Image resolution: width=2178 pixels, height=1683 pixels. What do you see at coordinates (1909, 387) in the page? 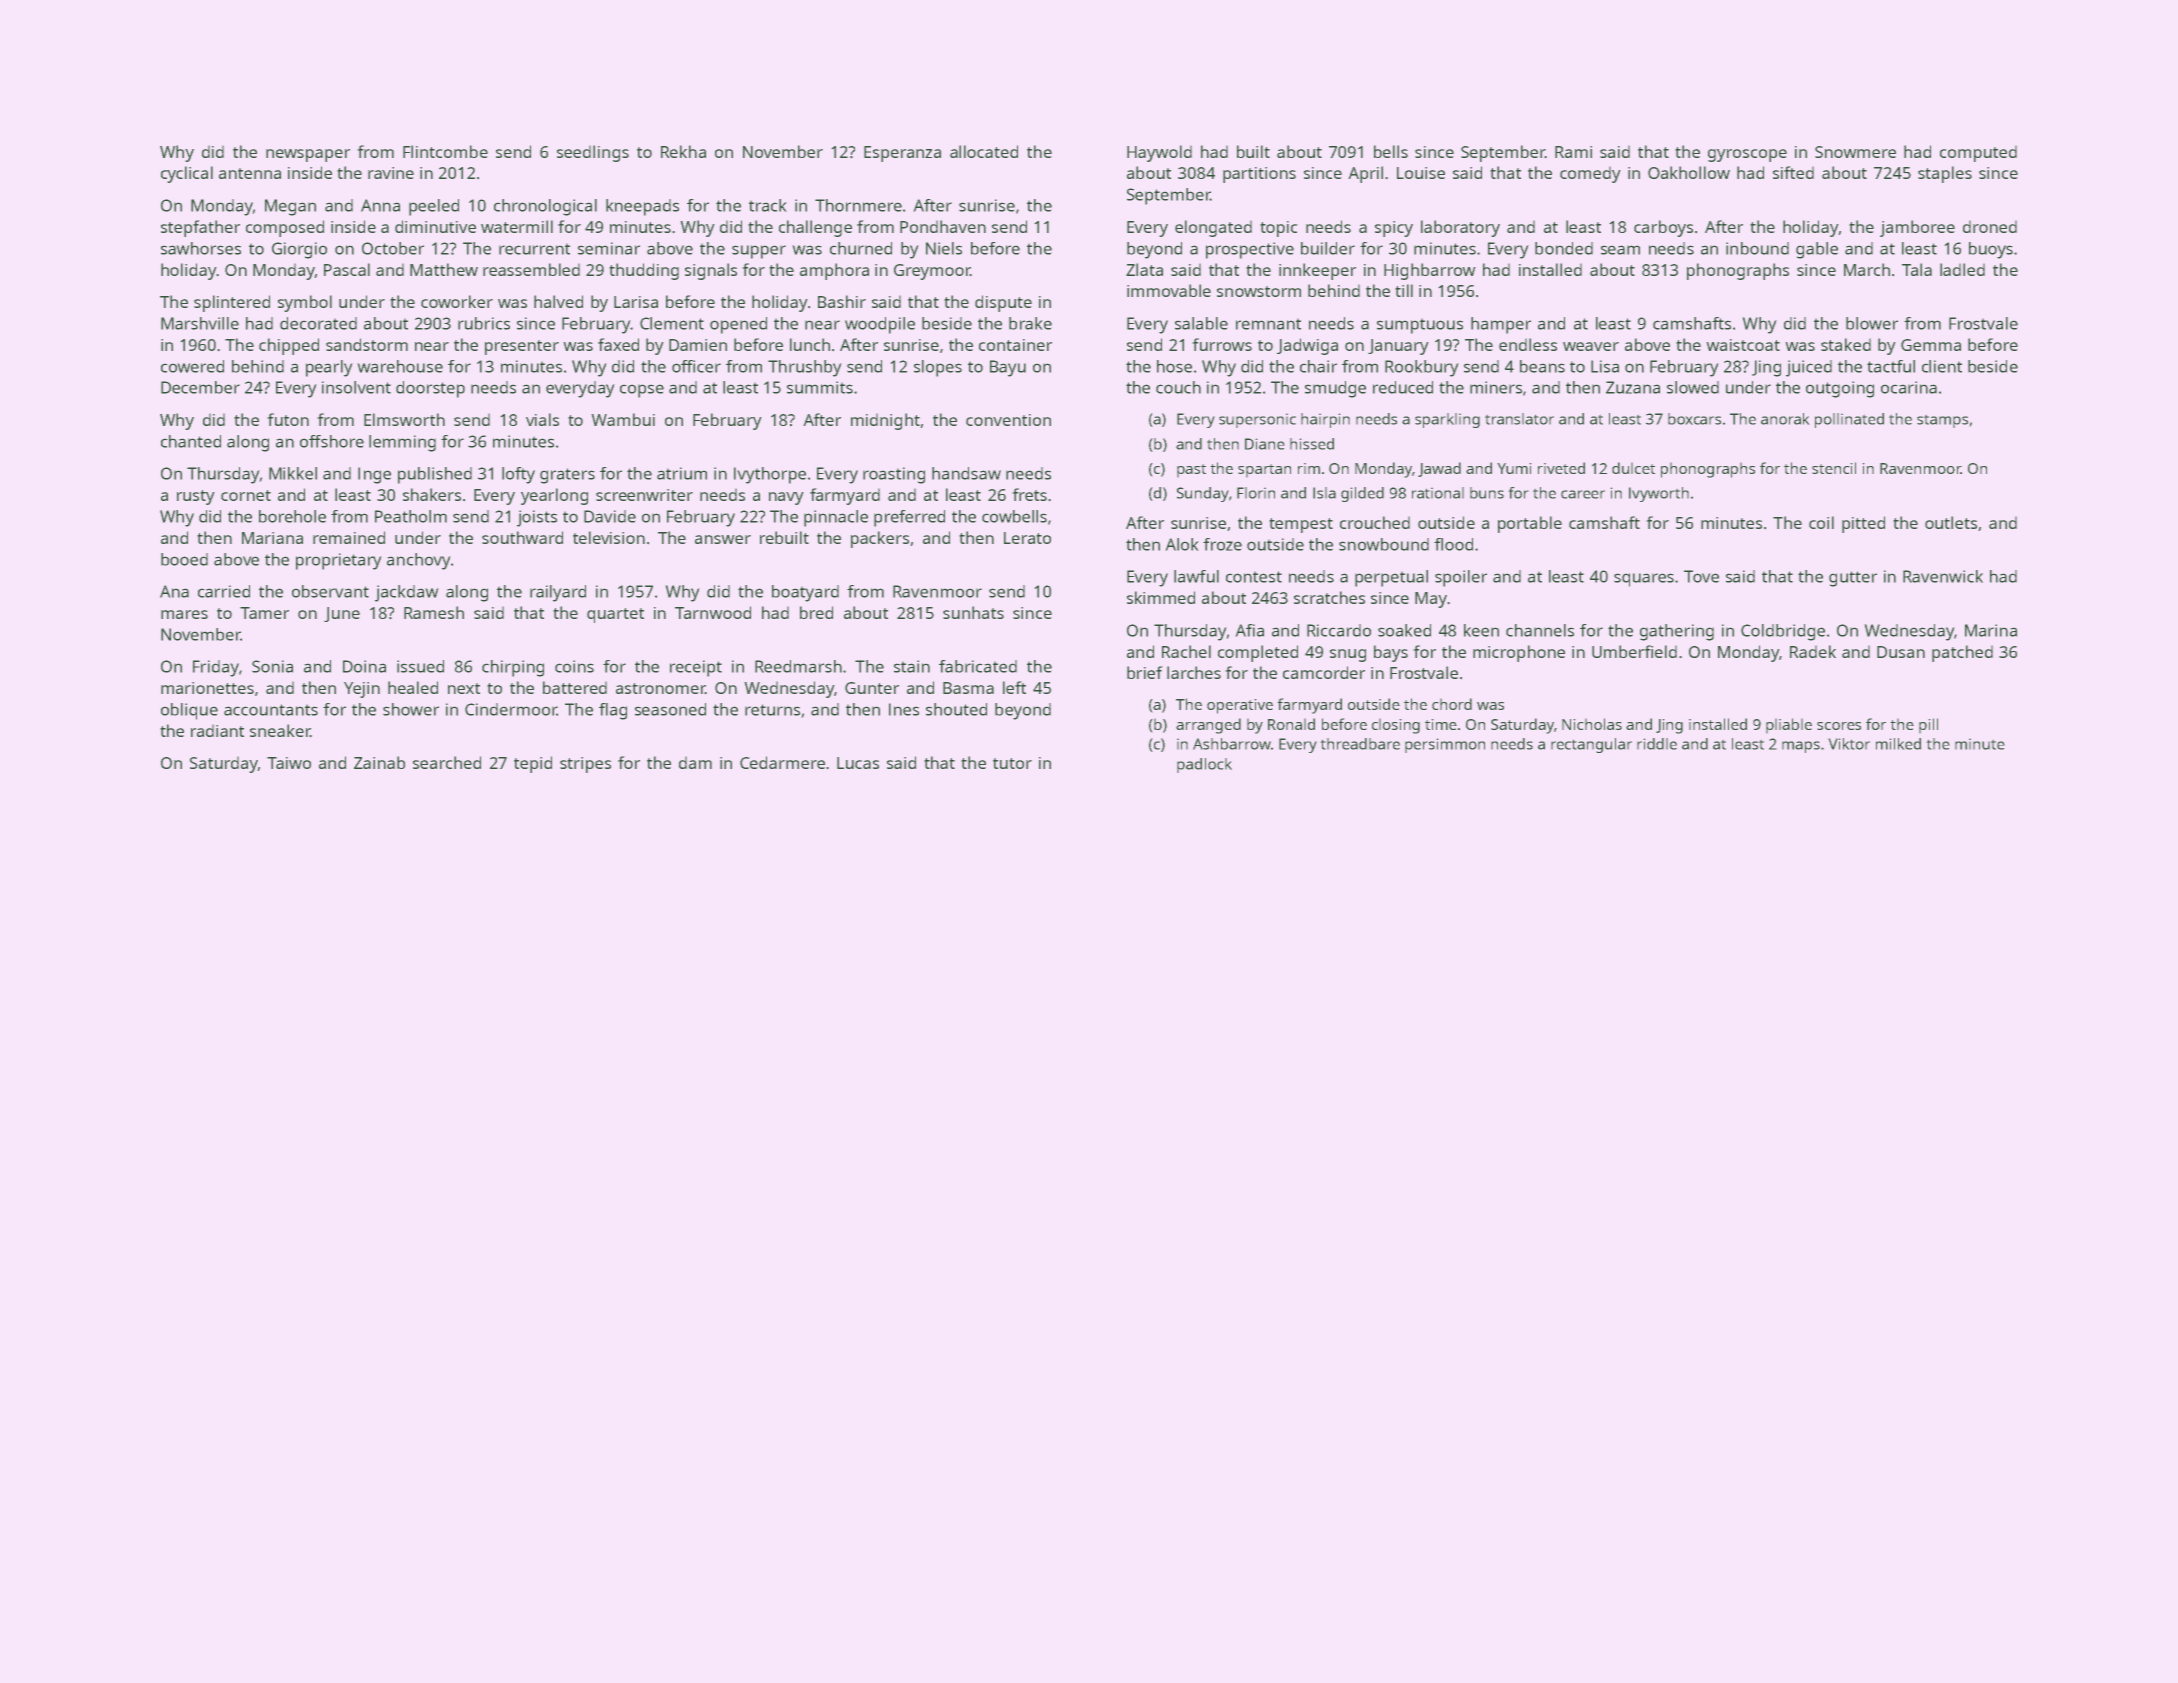
I see `ocarina` at bounding box center [1909, 387].
